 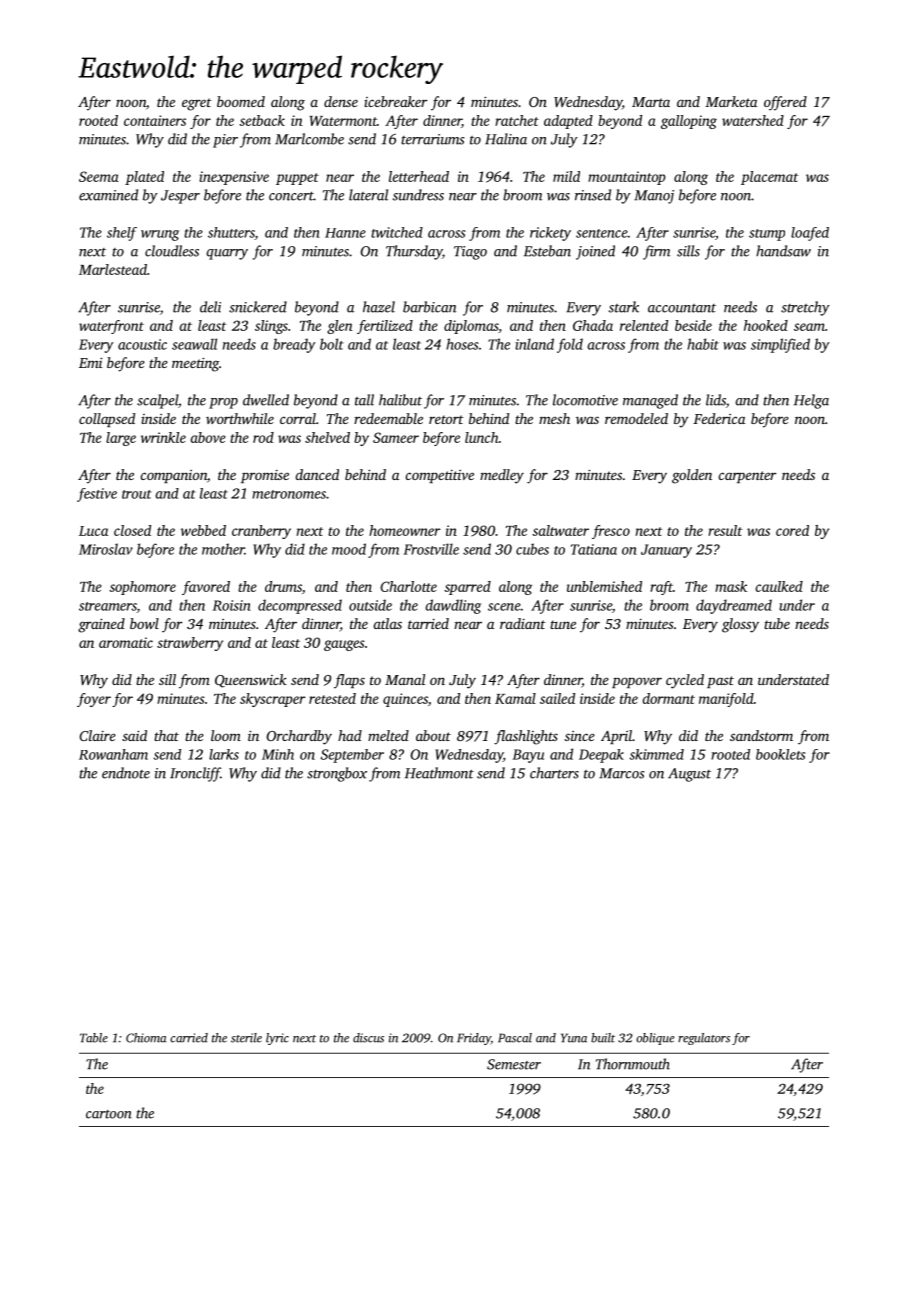 What do you see at coordinates (109, 1114) in the image?
I see `cartoon` at bounding box center [109, 1114].
